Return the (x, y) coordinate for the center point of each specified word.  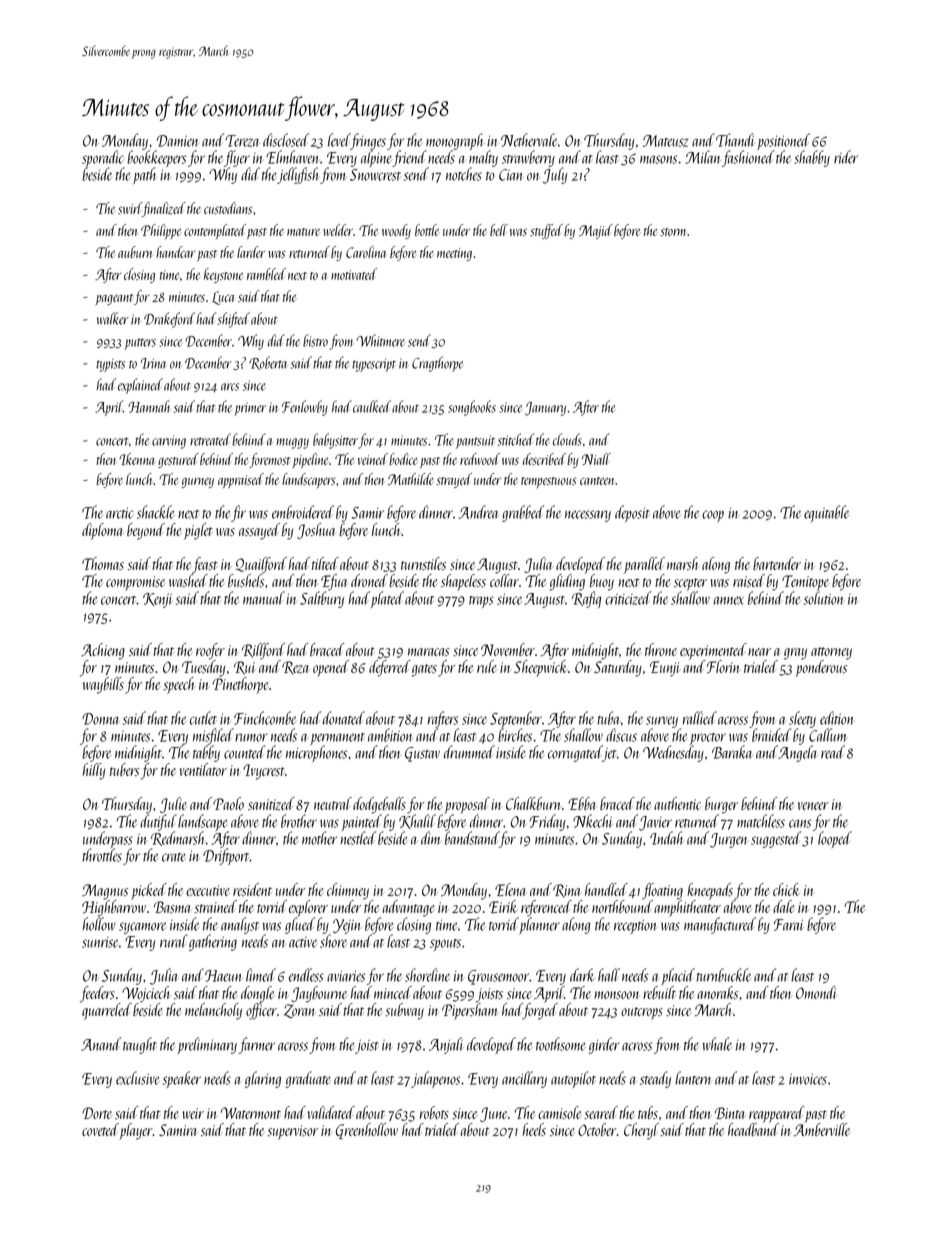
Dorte (97, 1113)
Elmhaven (292, 157)
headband (753, 1129)
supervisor (292, 1132)
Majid (596, 231)
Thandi (735, 140)
